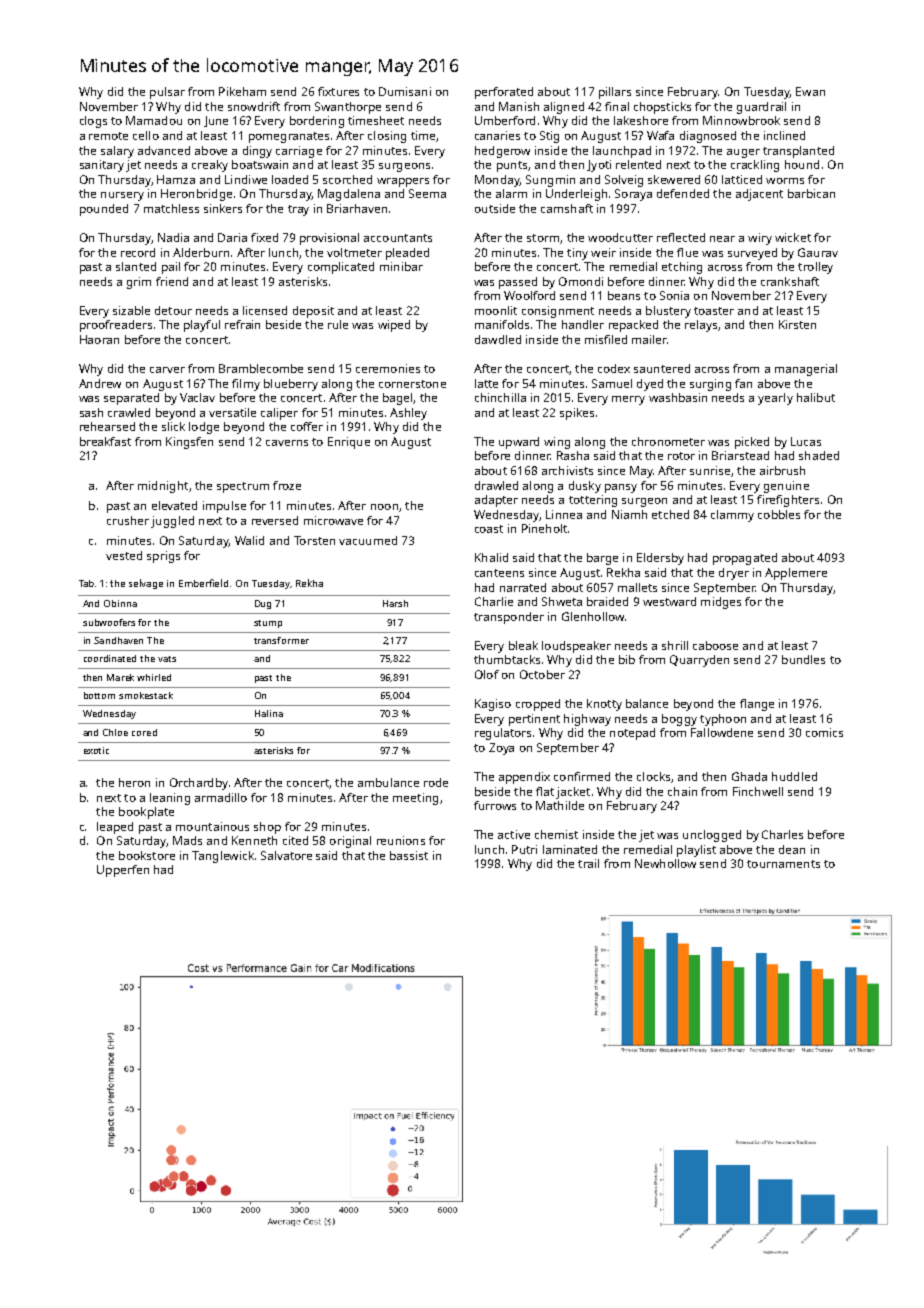 Image resolution: width=924 pixels, height=1308 pixels. What do you see at coordinates (243, 487) in the screenshot?
I see `spectrum` at bounding box center [243, 487].
